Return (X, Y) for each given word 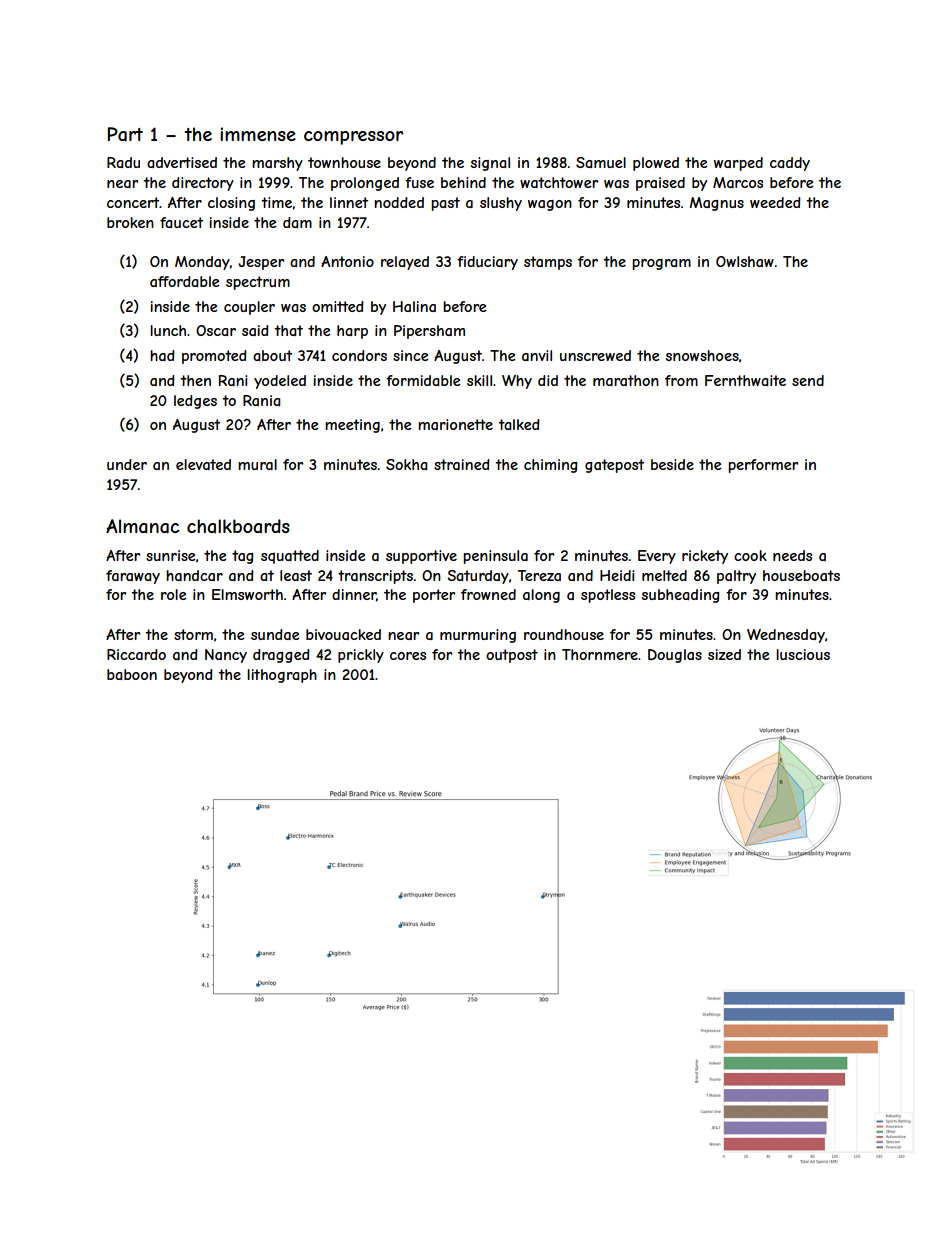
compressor (353, 138)
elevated (203, 464)
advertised (182, 162)
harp (352, 332)
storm (193, 634)
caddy (790, 164)
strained (462, 464)
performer (763, 466)
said (255, 330)
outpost (512, 656)
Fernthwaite (745, 380)
